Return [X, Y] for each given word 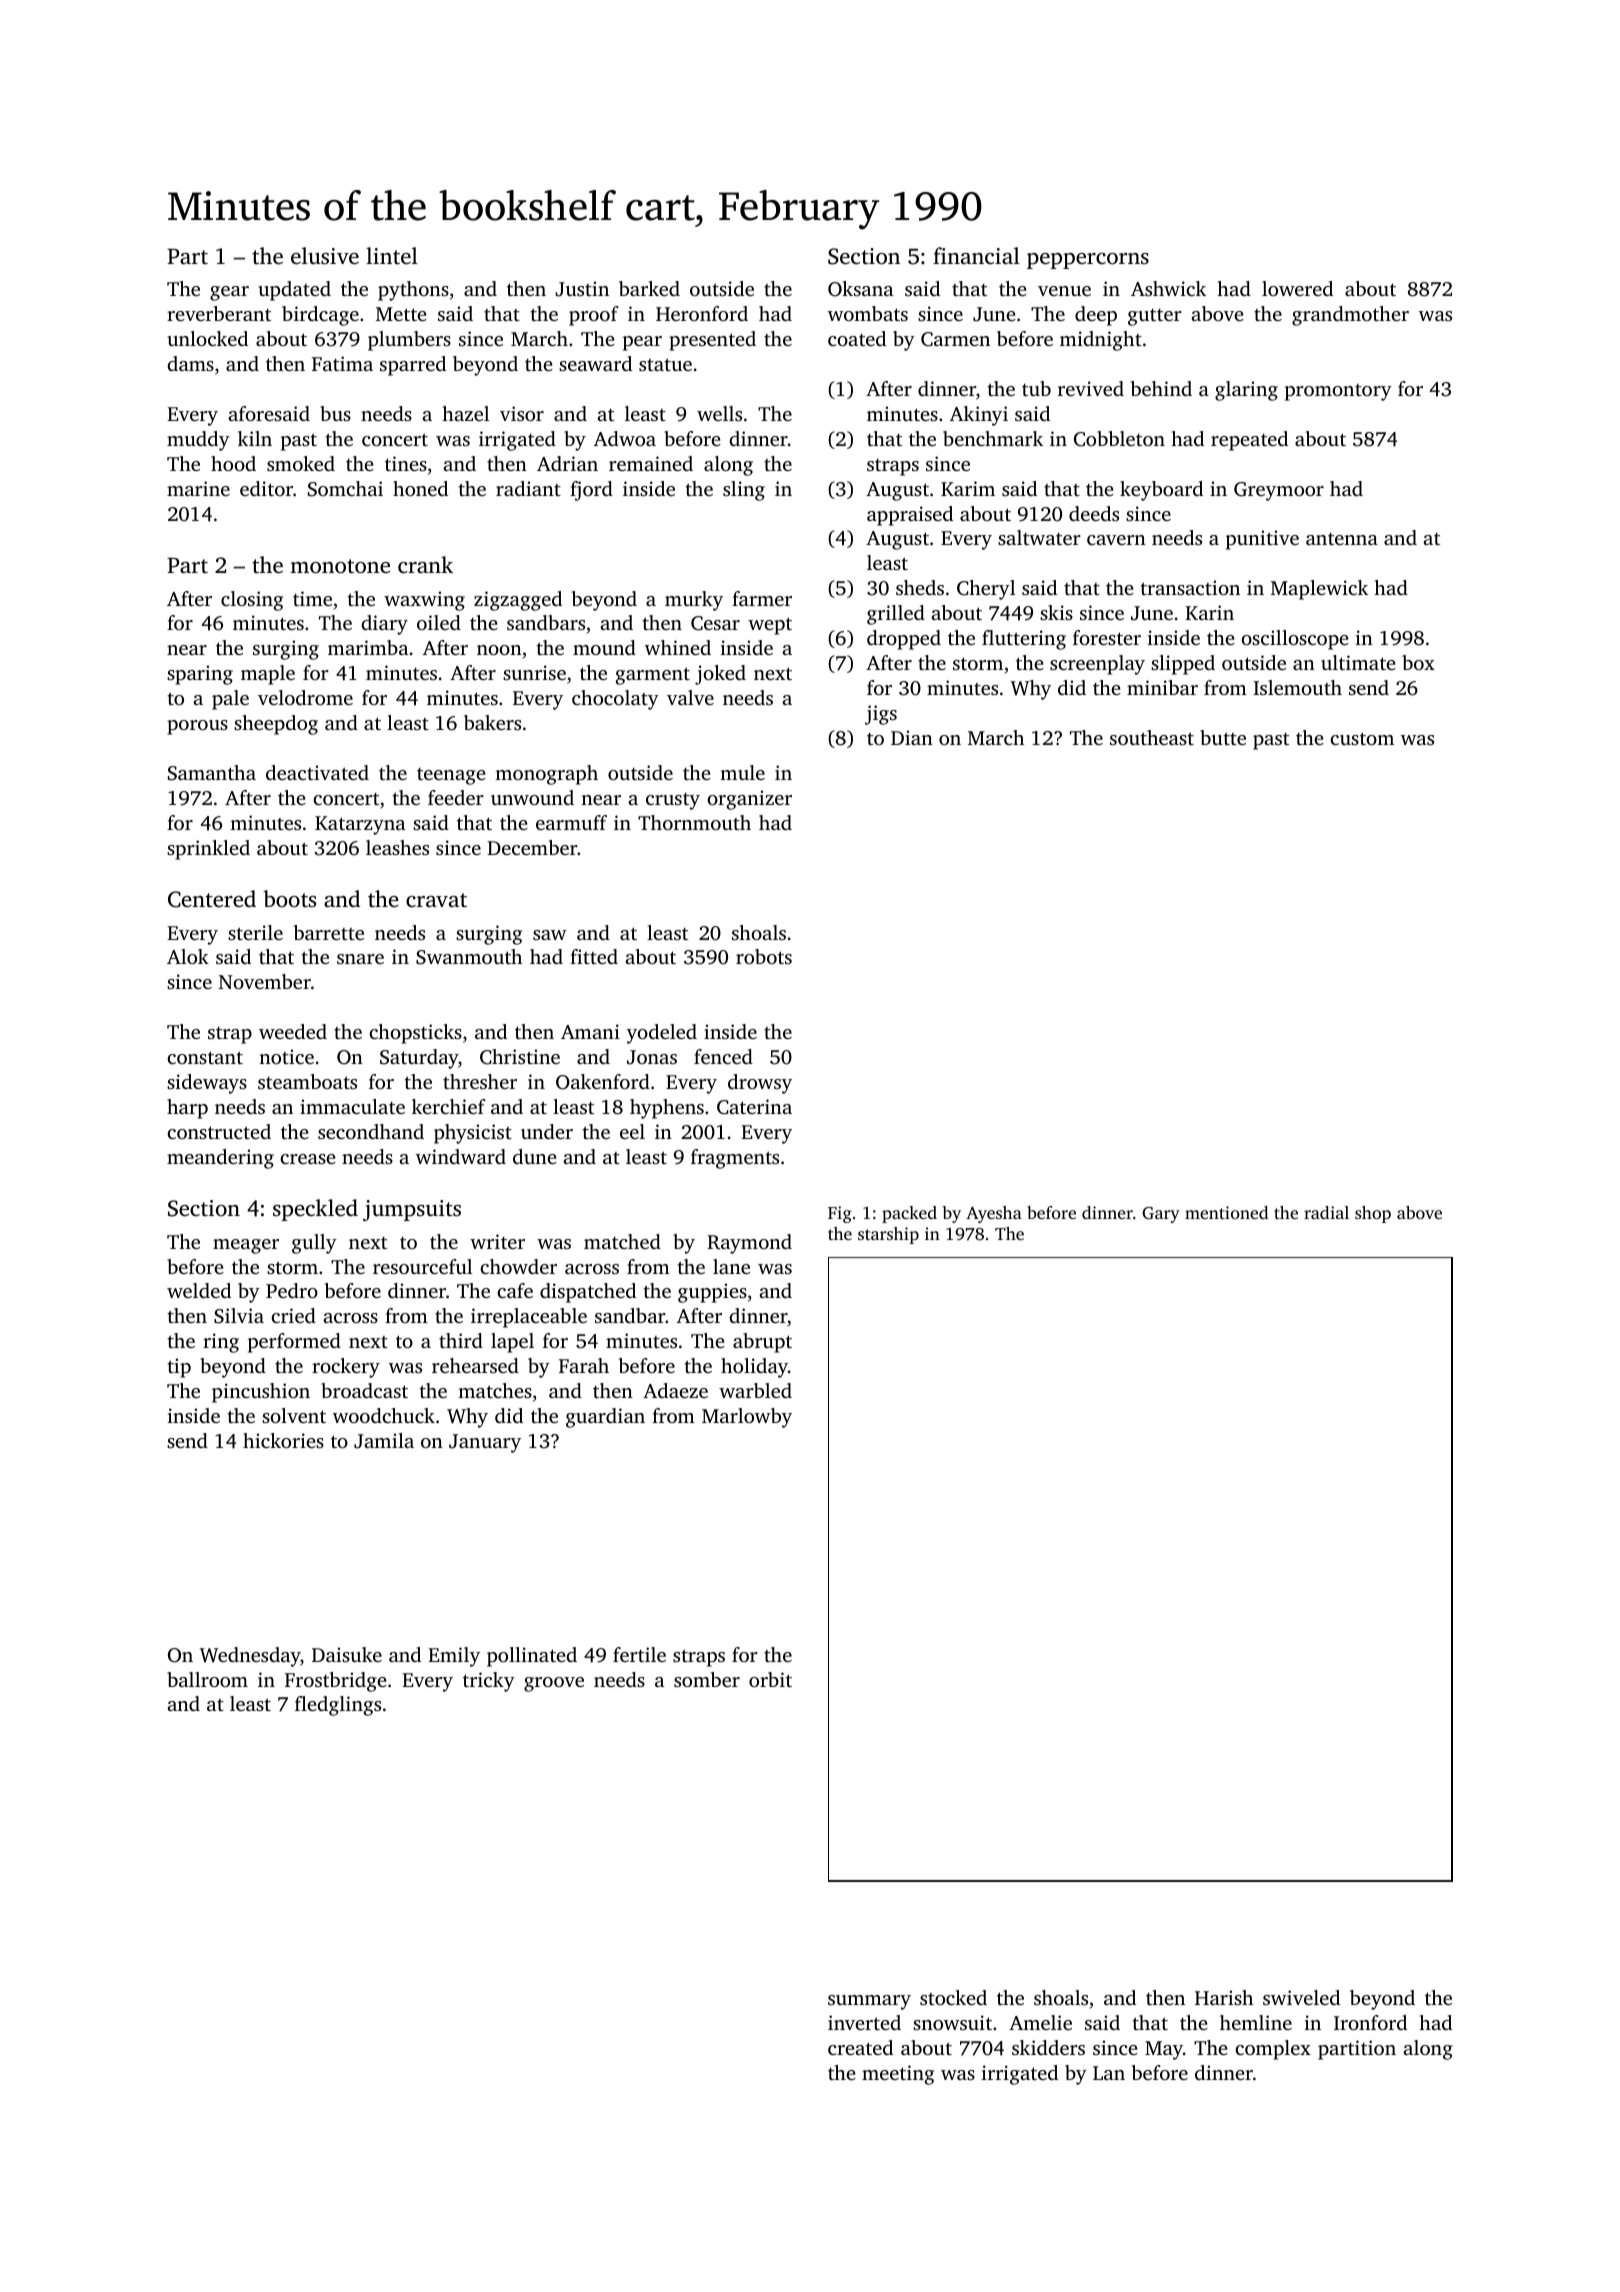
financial [976, 256]
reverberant [219, 313]
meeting [898, 2075]
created [860, 2047]
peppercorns [1088, 261]
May [1164, 2050]
